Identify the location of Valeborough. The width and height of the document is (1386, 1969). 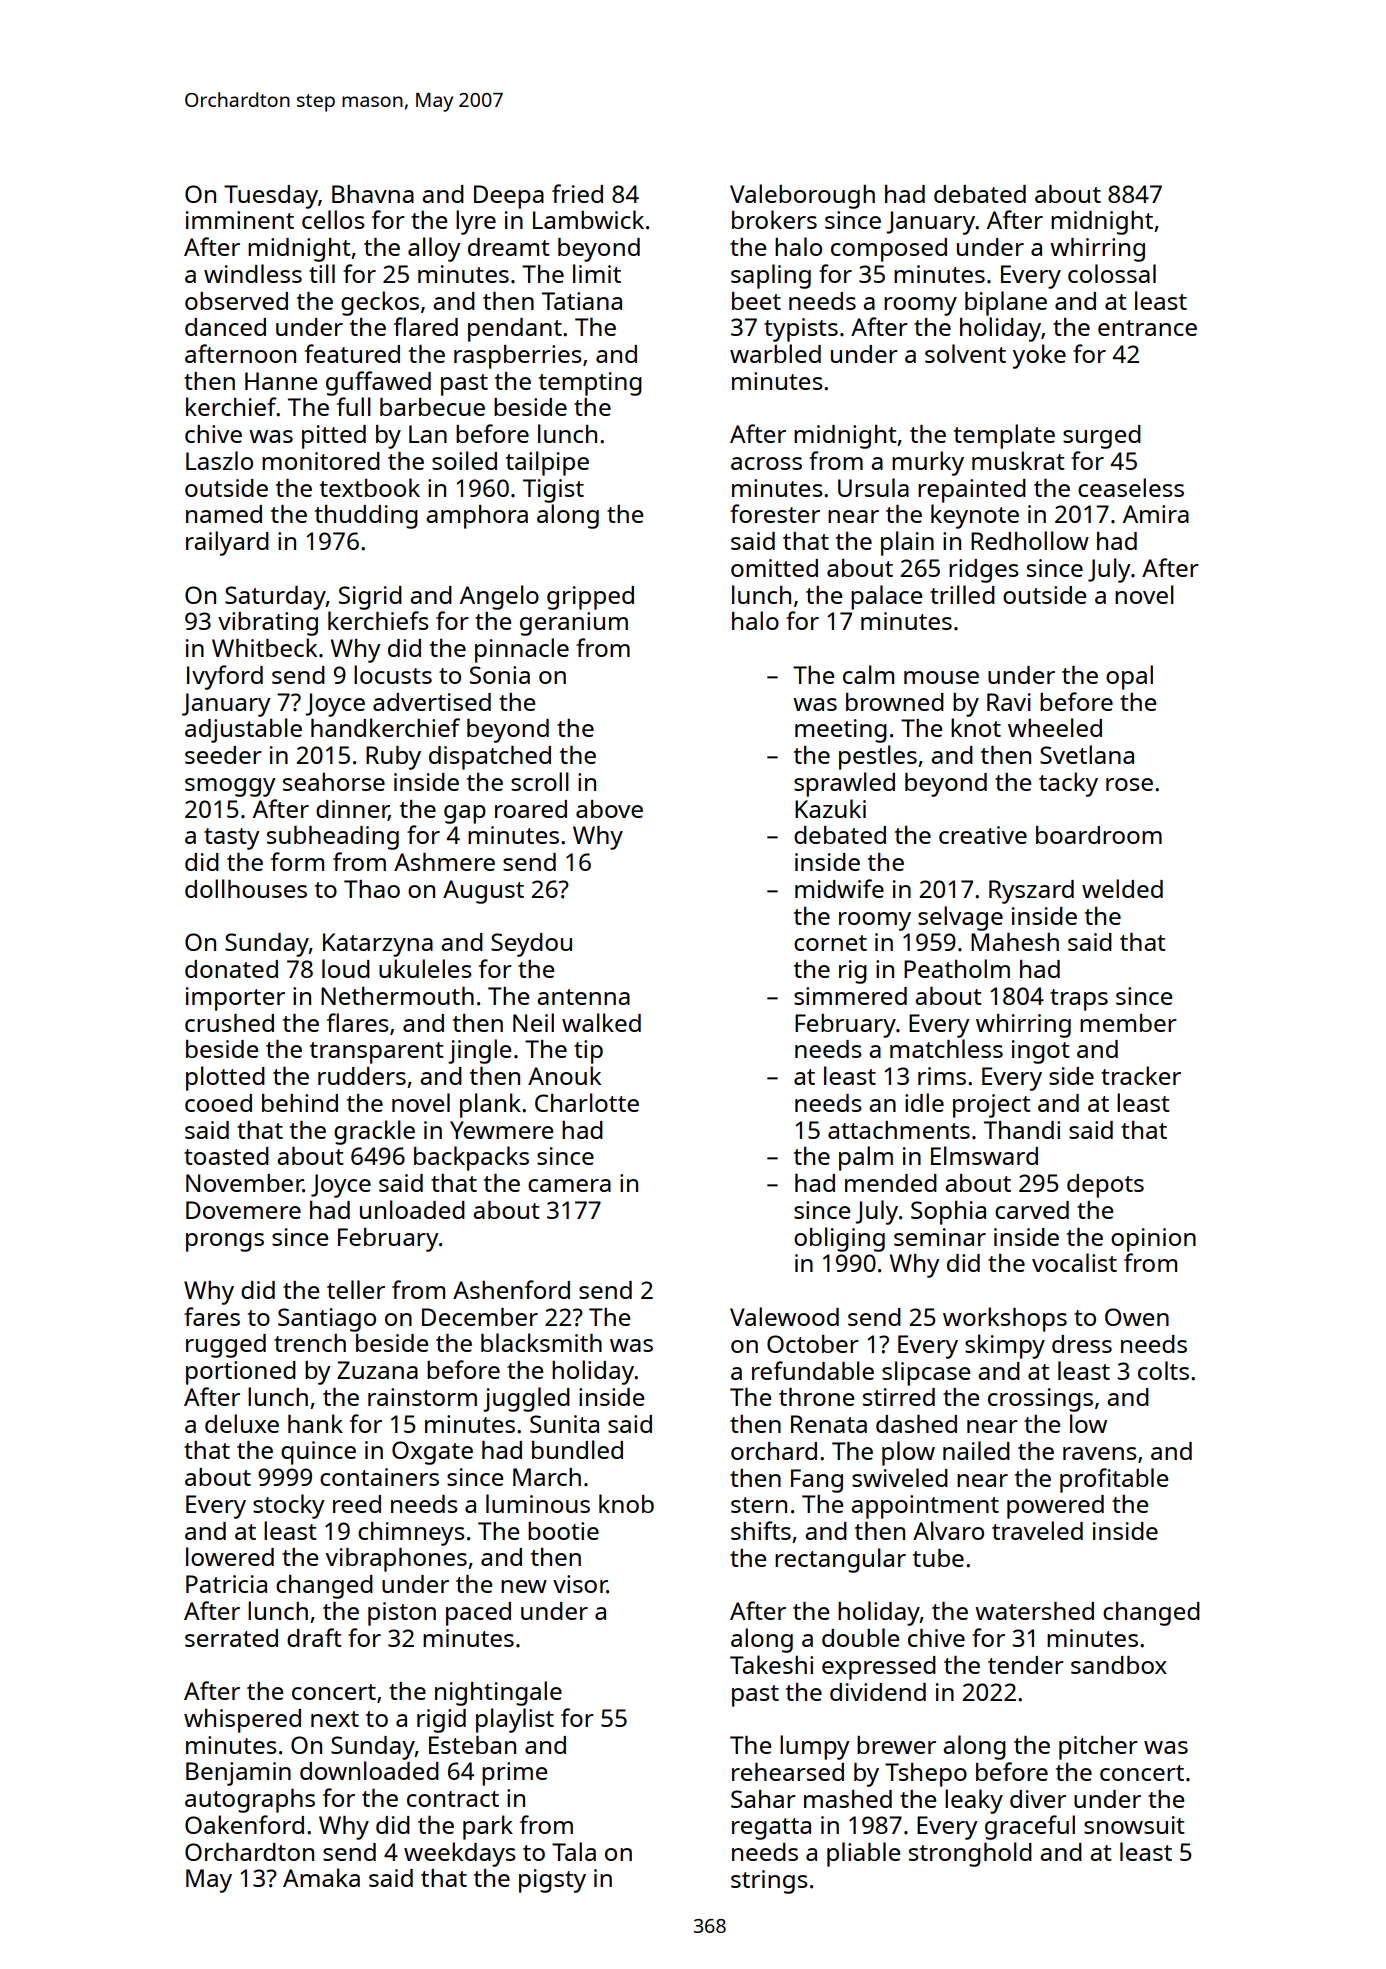
(802, 196).
